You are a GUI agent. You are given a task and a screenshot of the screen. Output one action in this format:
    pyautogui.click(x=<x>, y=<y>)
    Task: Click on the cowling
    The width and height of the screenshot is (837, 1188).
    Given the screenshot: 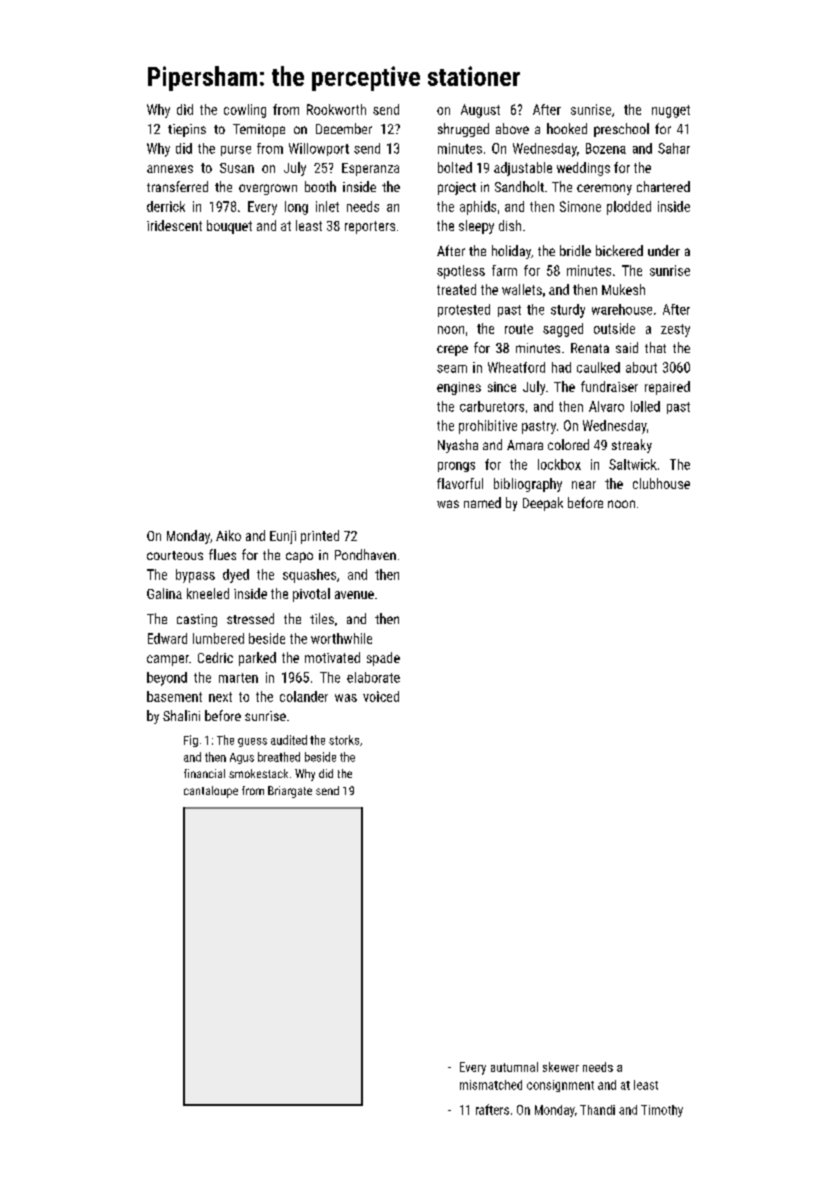 What is the action you would take?
    pyautogui.click(x=245, y=111)
